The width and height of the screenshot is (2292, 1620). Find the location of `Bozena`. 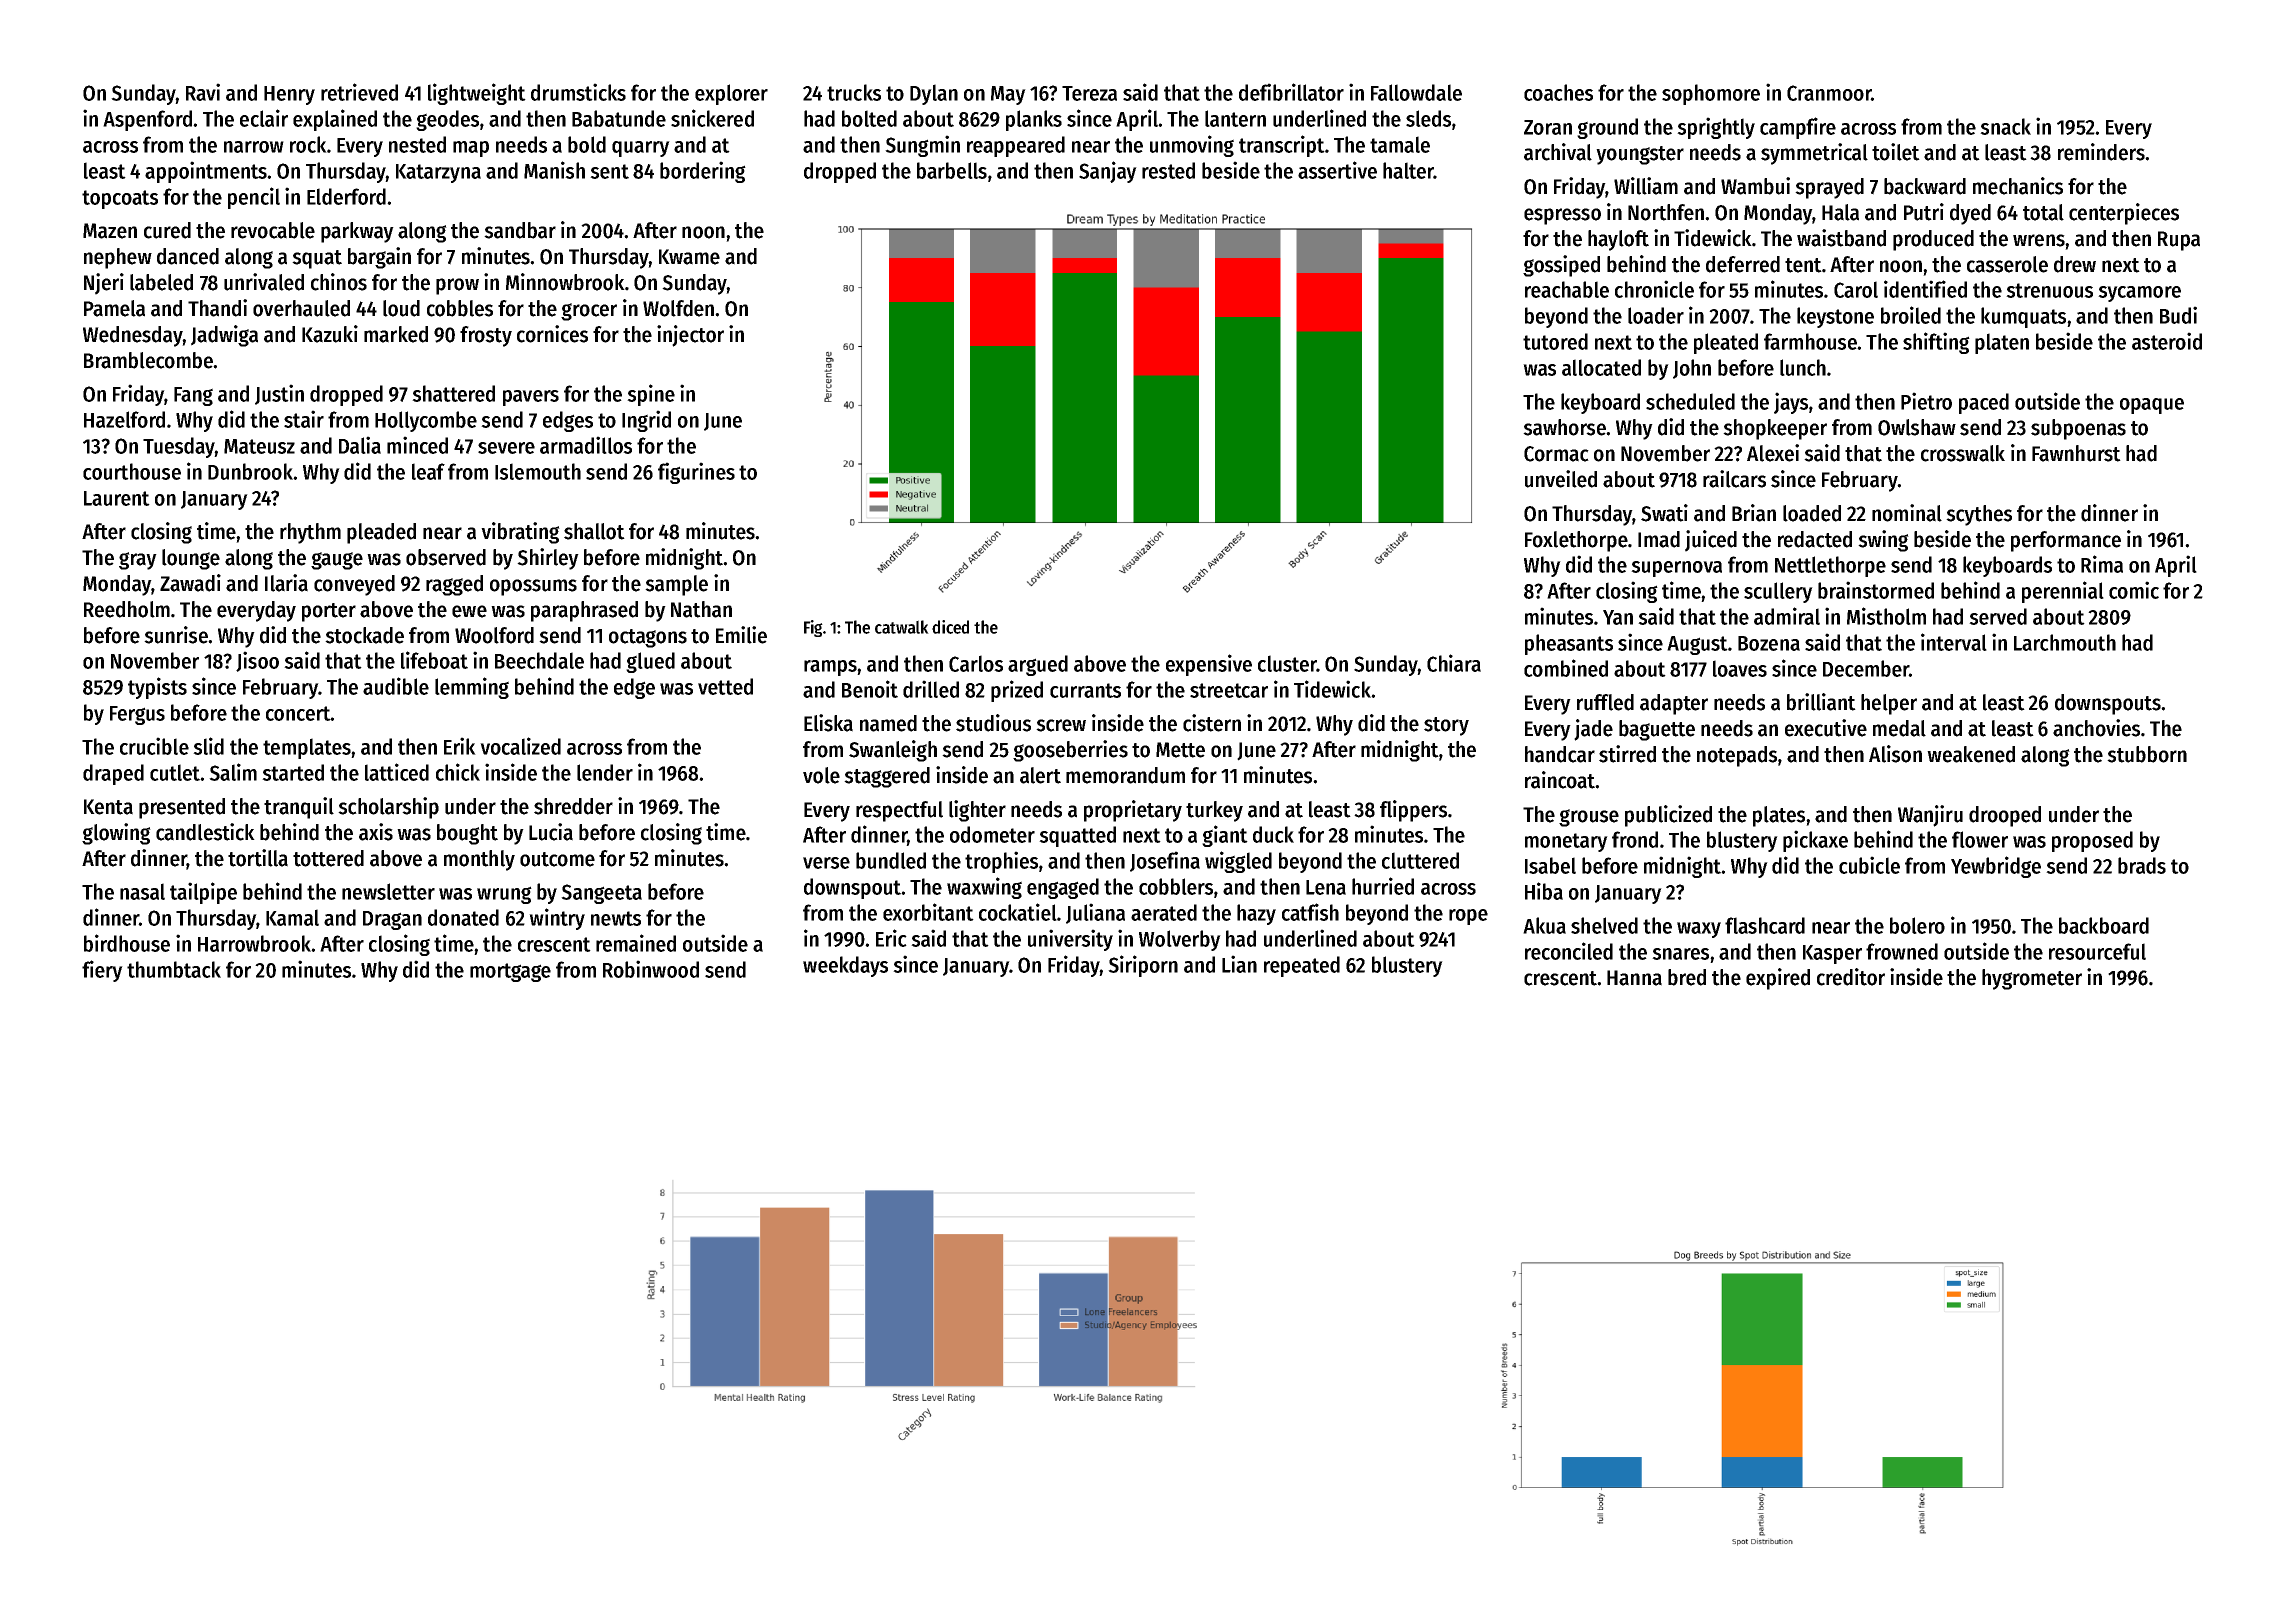

Bozena is located at coordinates (1769, 643).
